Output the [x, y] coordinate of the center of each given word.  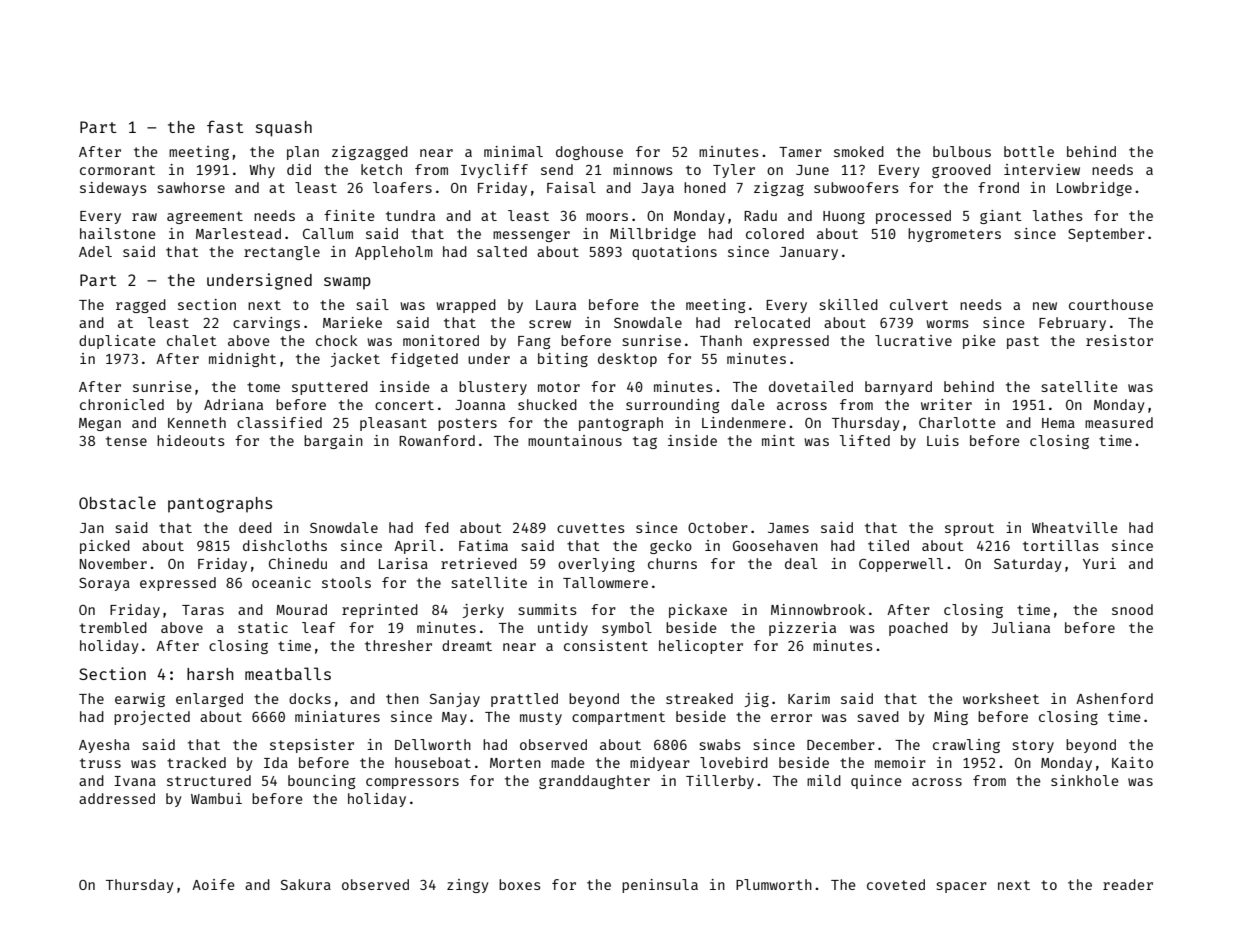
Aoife [213, 884]
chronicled [122, 404]
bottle [1029, 151]
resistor [1119, 340]
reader [1128, 884]
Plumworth [774, 884]
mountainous [575, 440]
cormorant [117, 170]
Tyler [734, 171]
